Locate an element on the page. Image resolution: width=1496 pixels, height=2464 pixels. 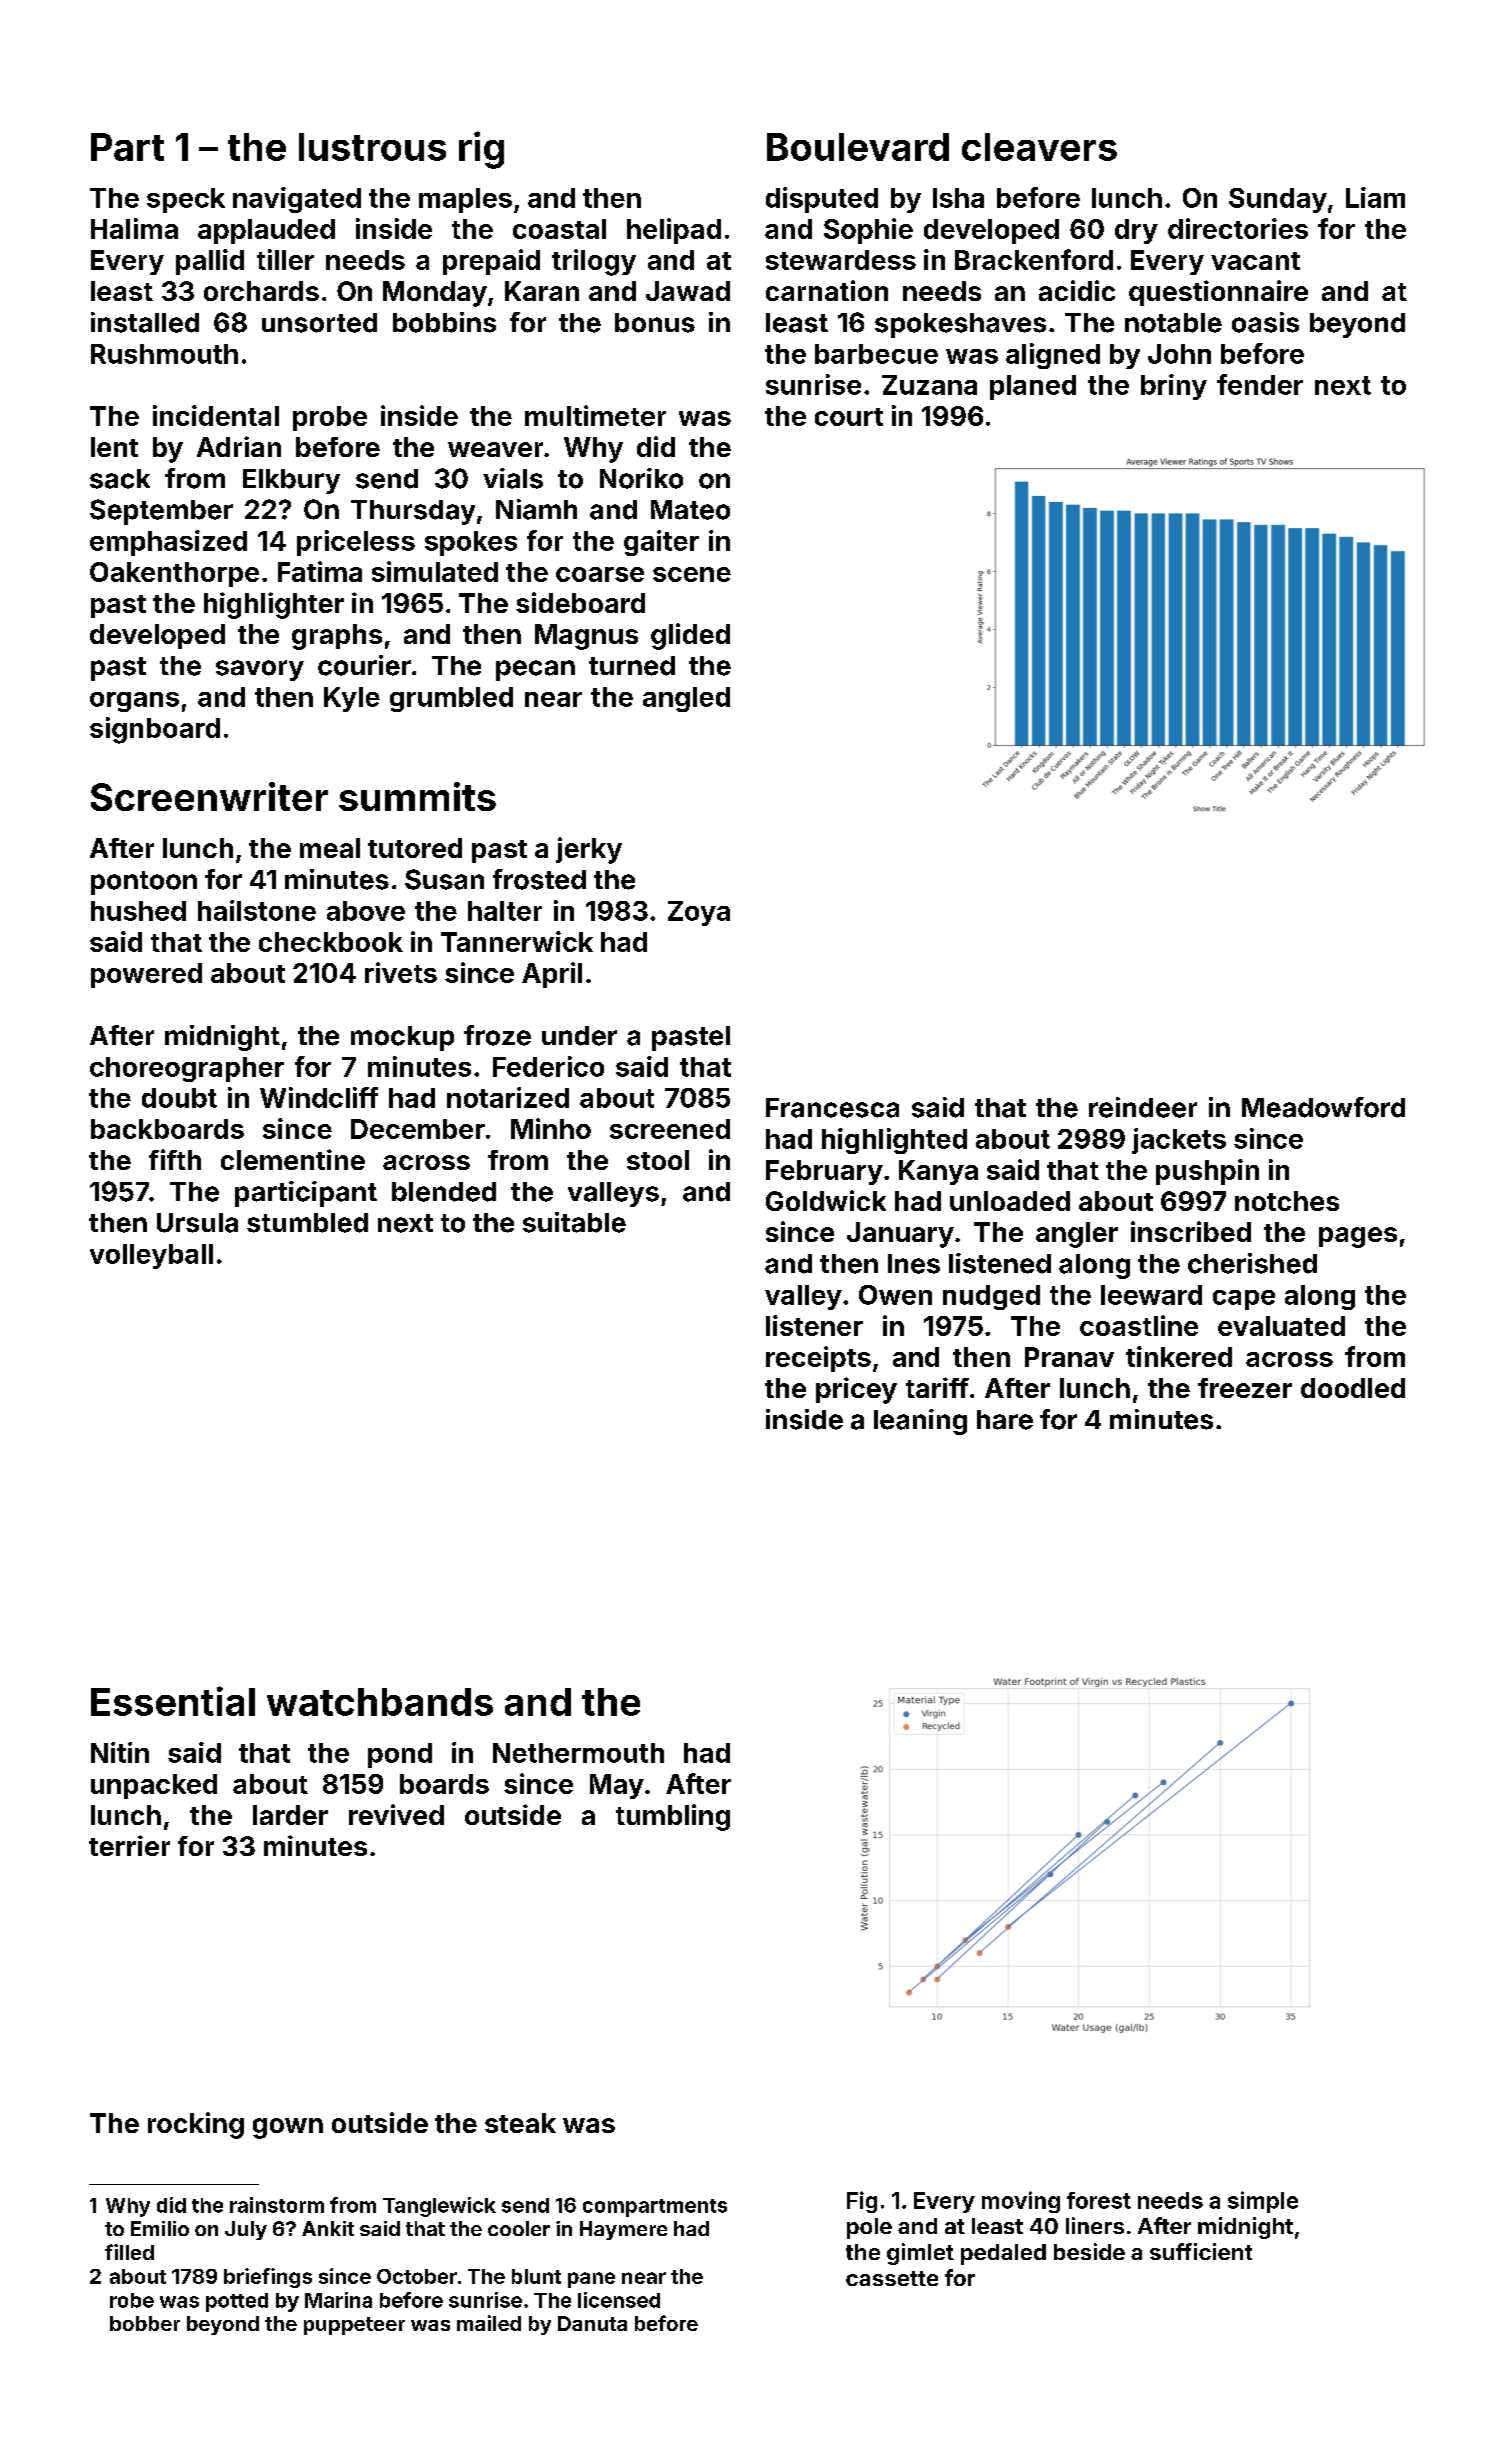
cassette is located at coordinates (892, 2278).
